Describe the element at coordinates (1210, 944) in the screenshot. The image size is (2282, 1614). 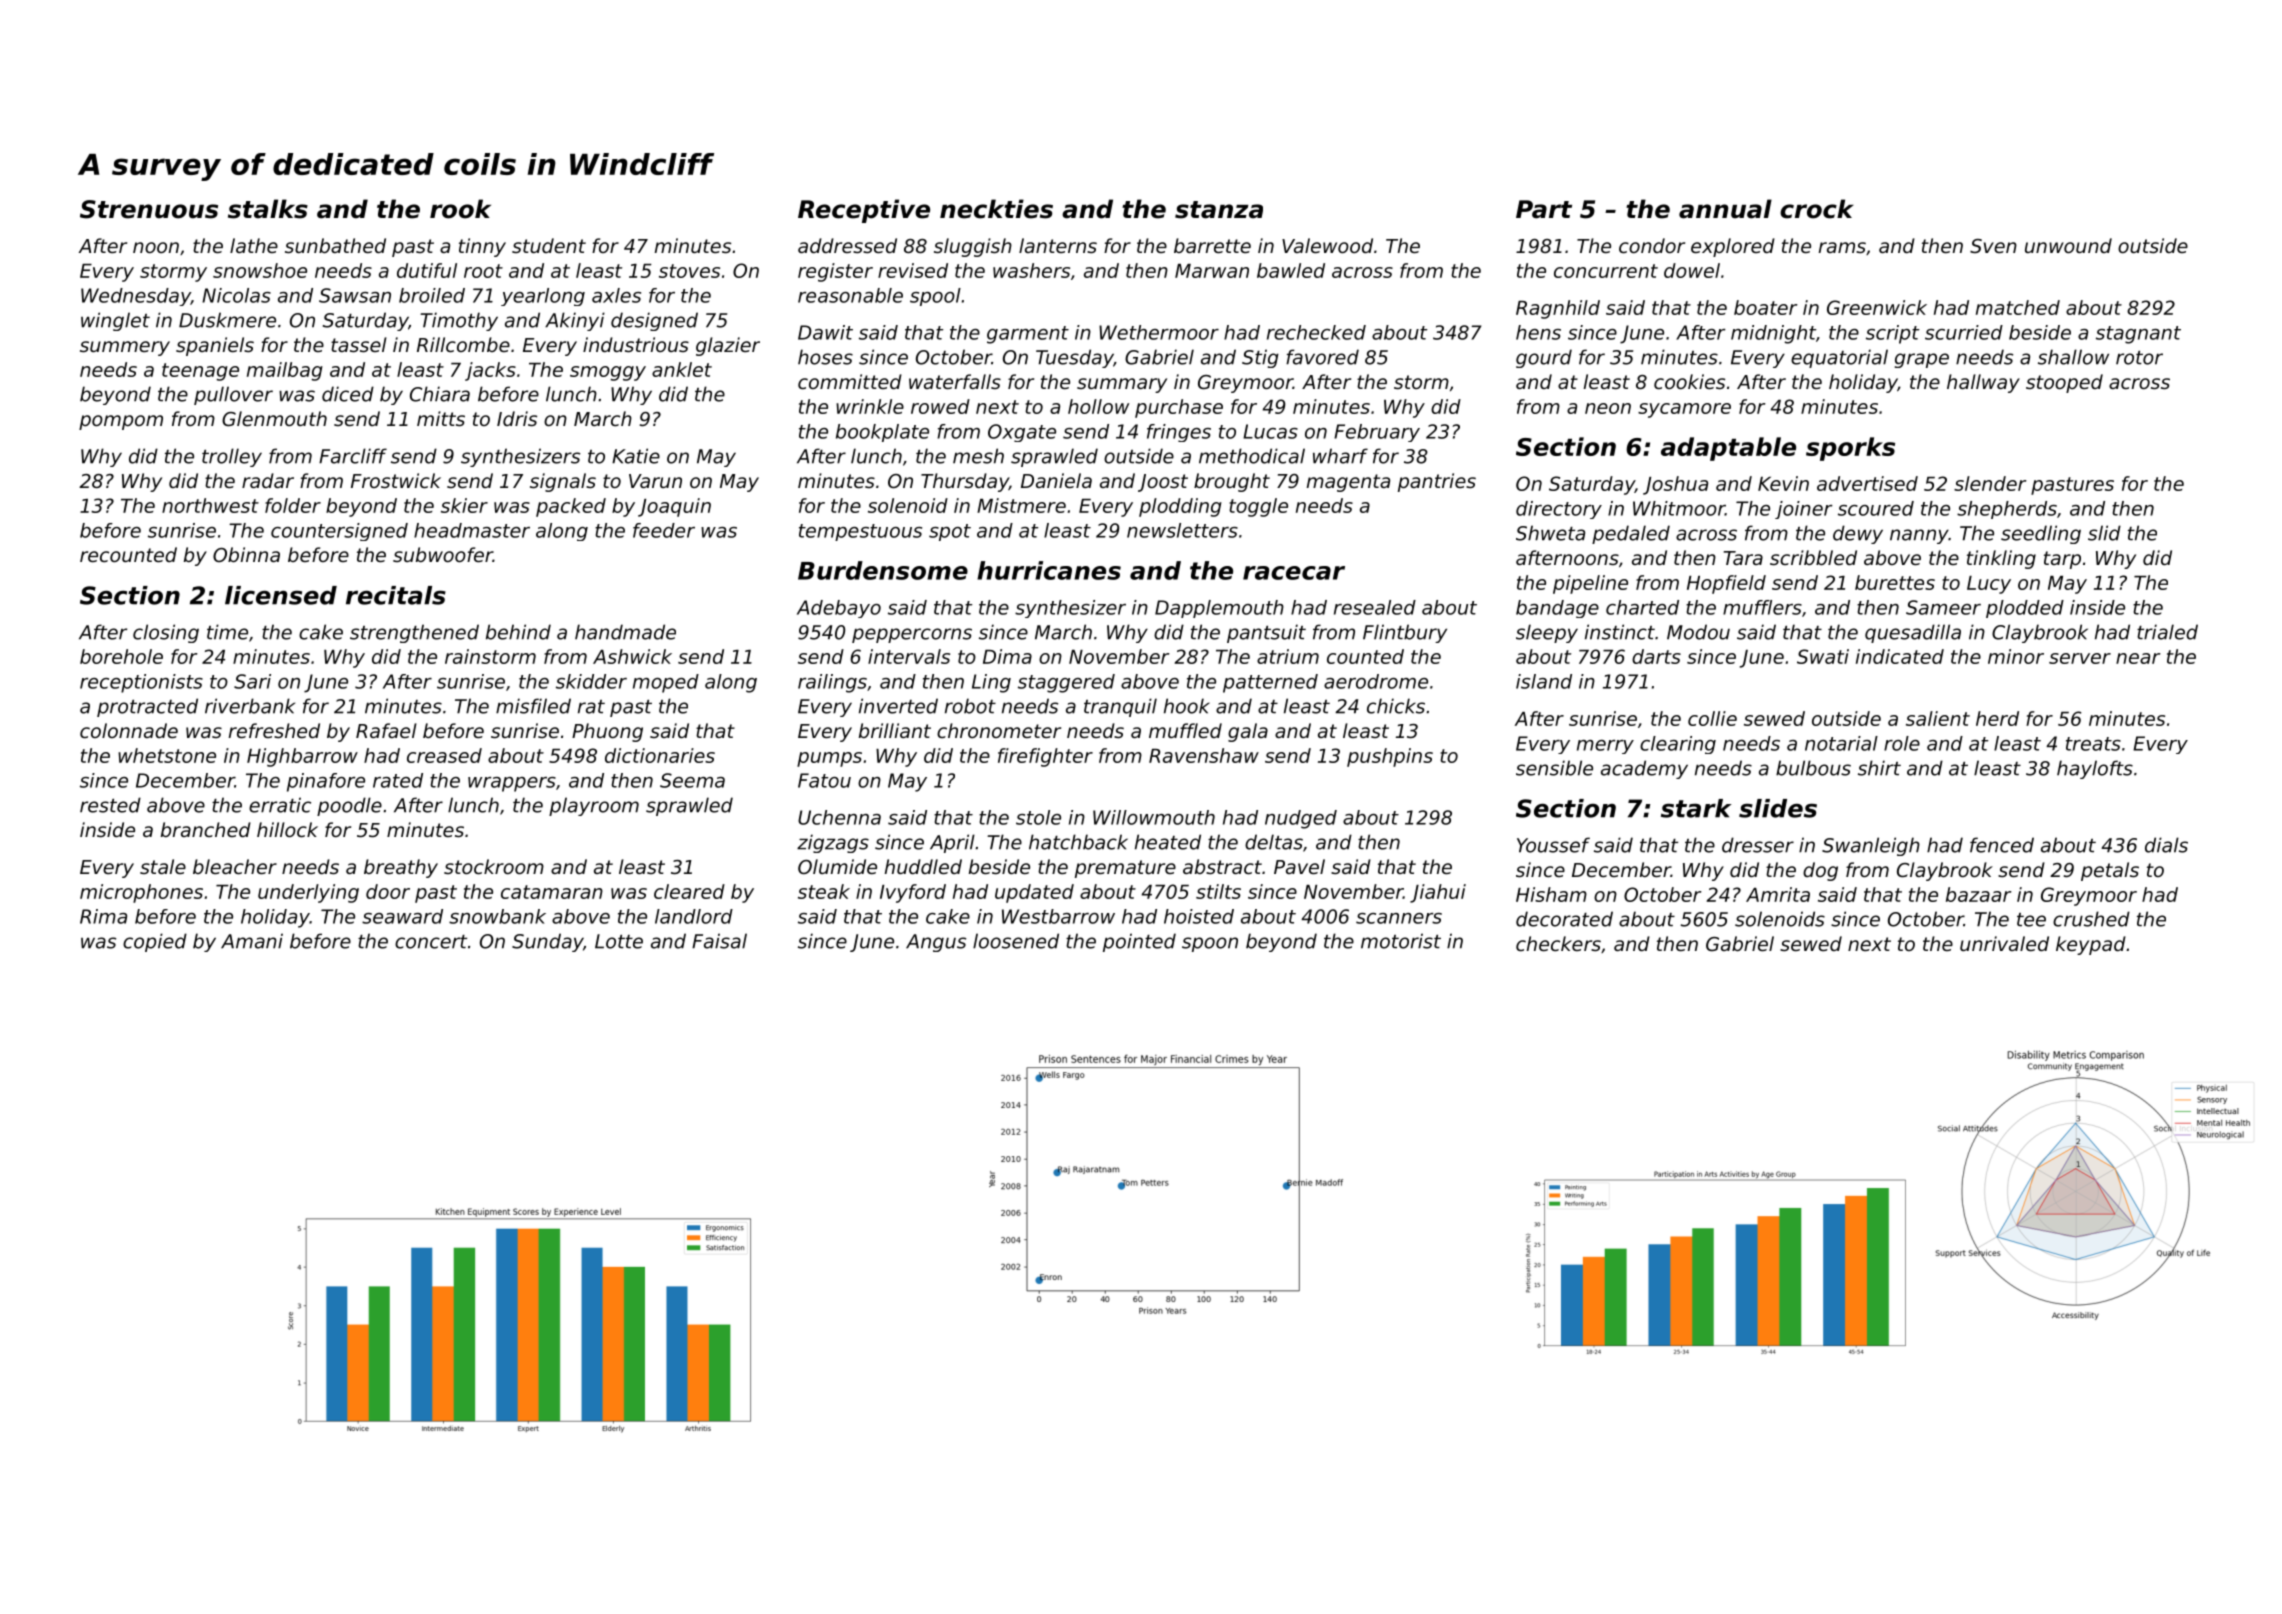
I see `spoon` at that location.
